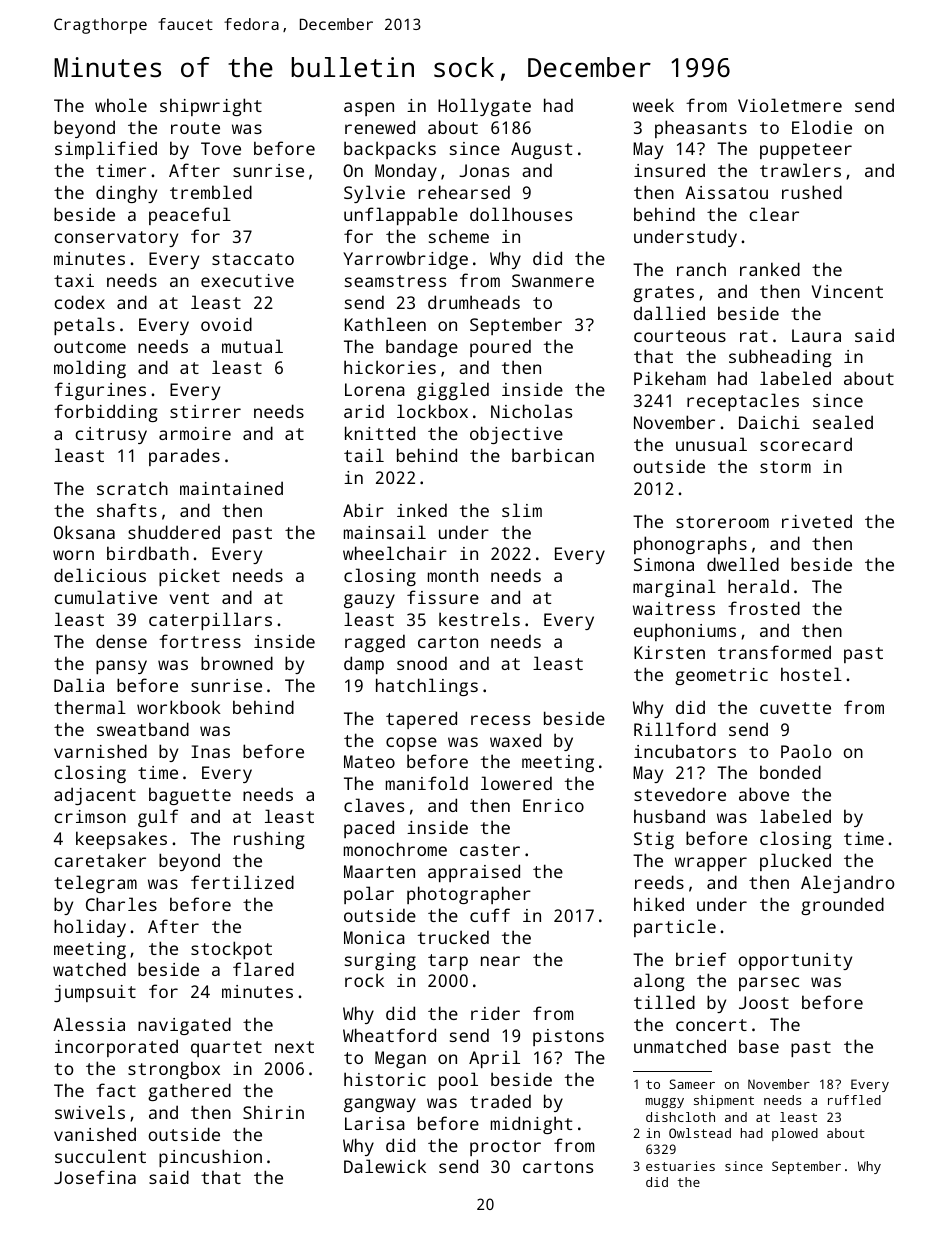 This image has height=1233, width=952. I want to click on Rillford, so click(675, 729).
